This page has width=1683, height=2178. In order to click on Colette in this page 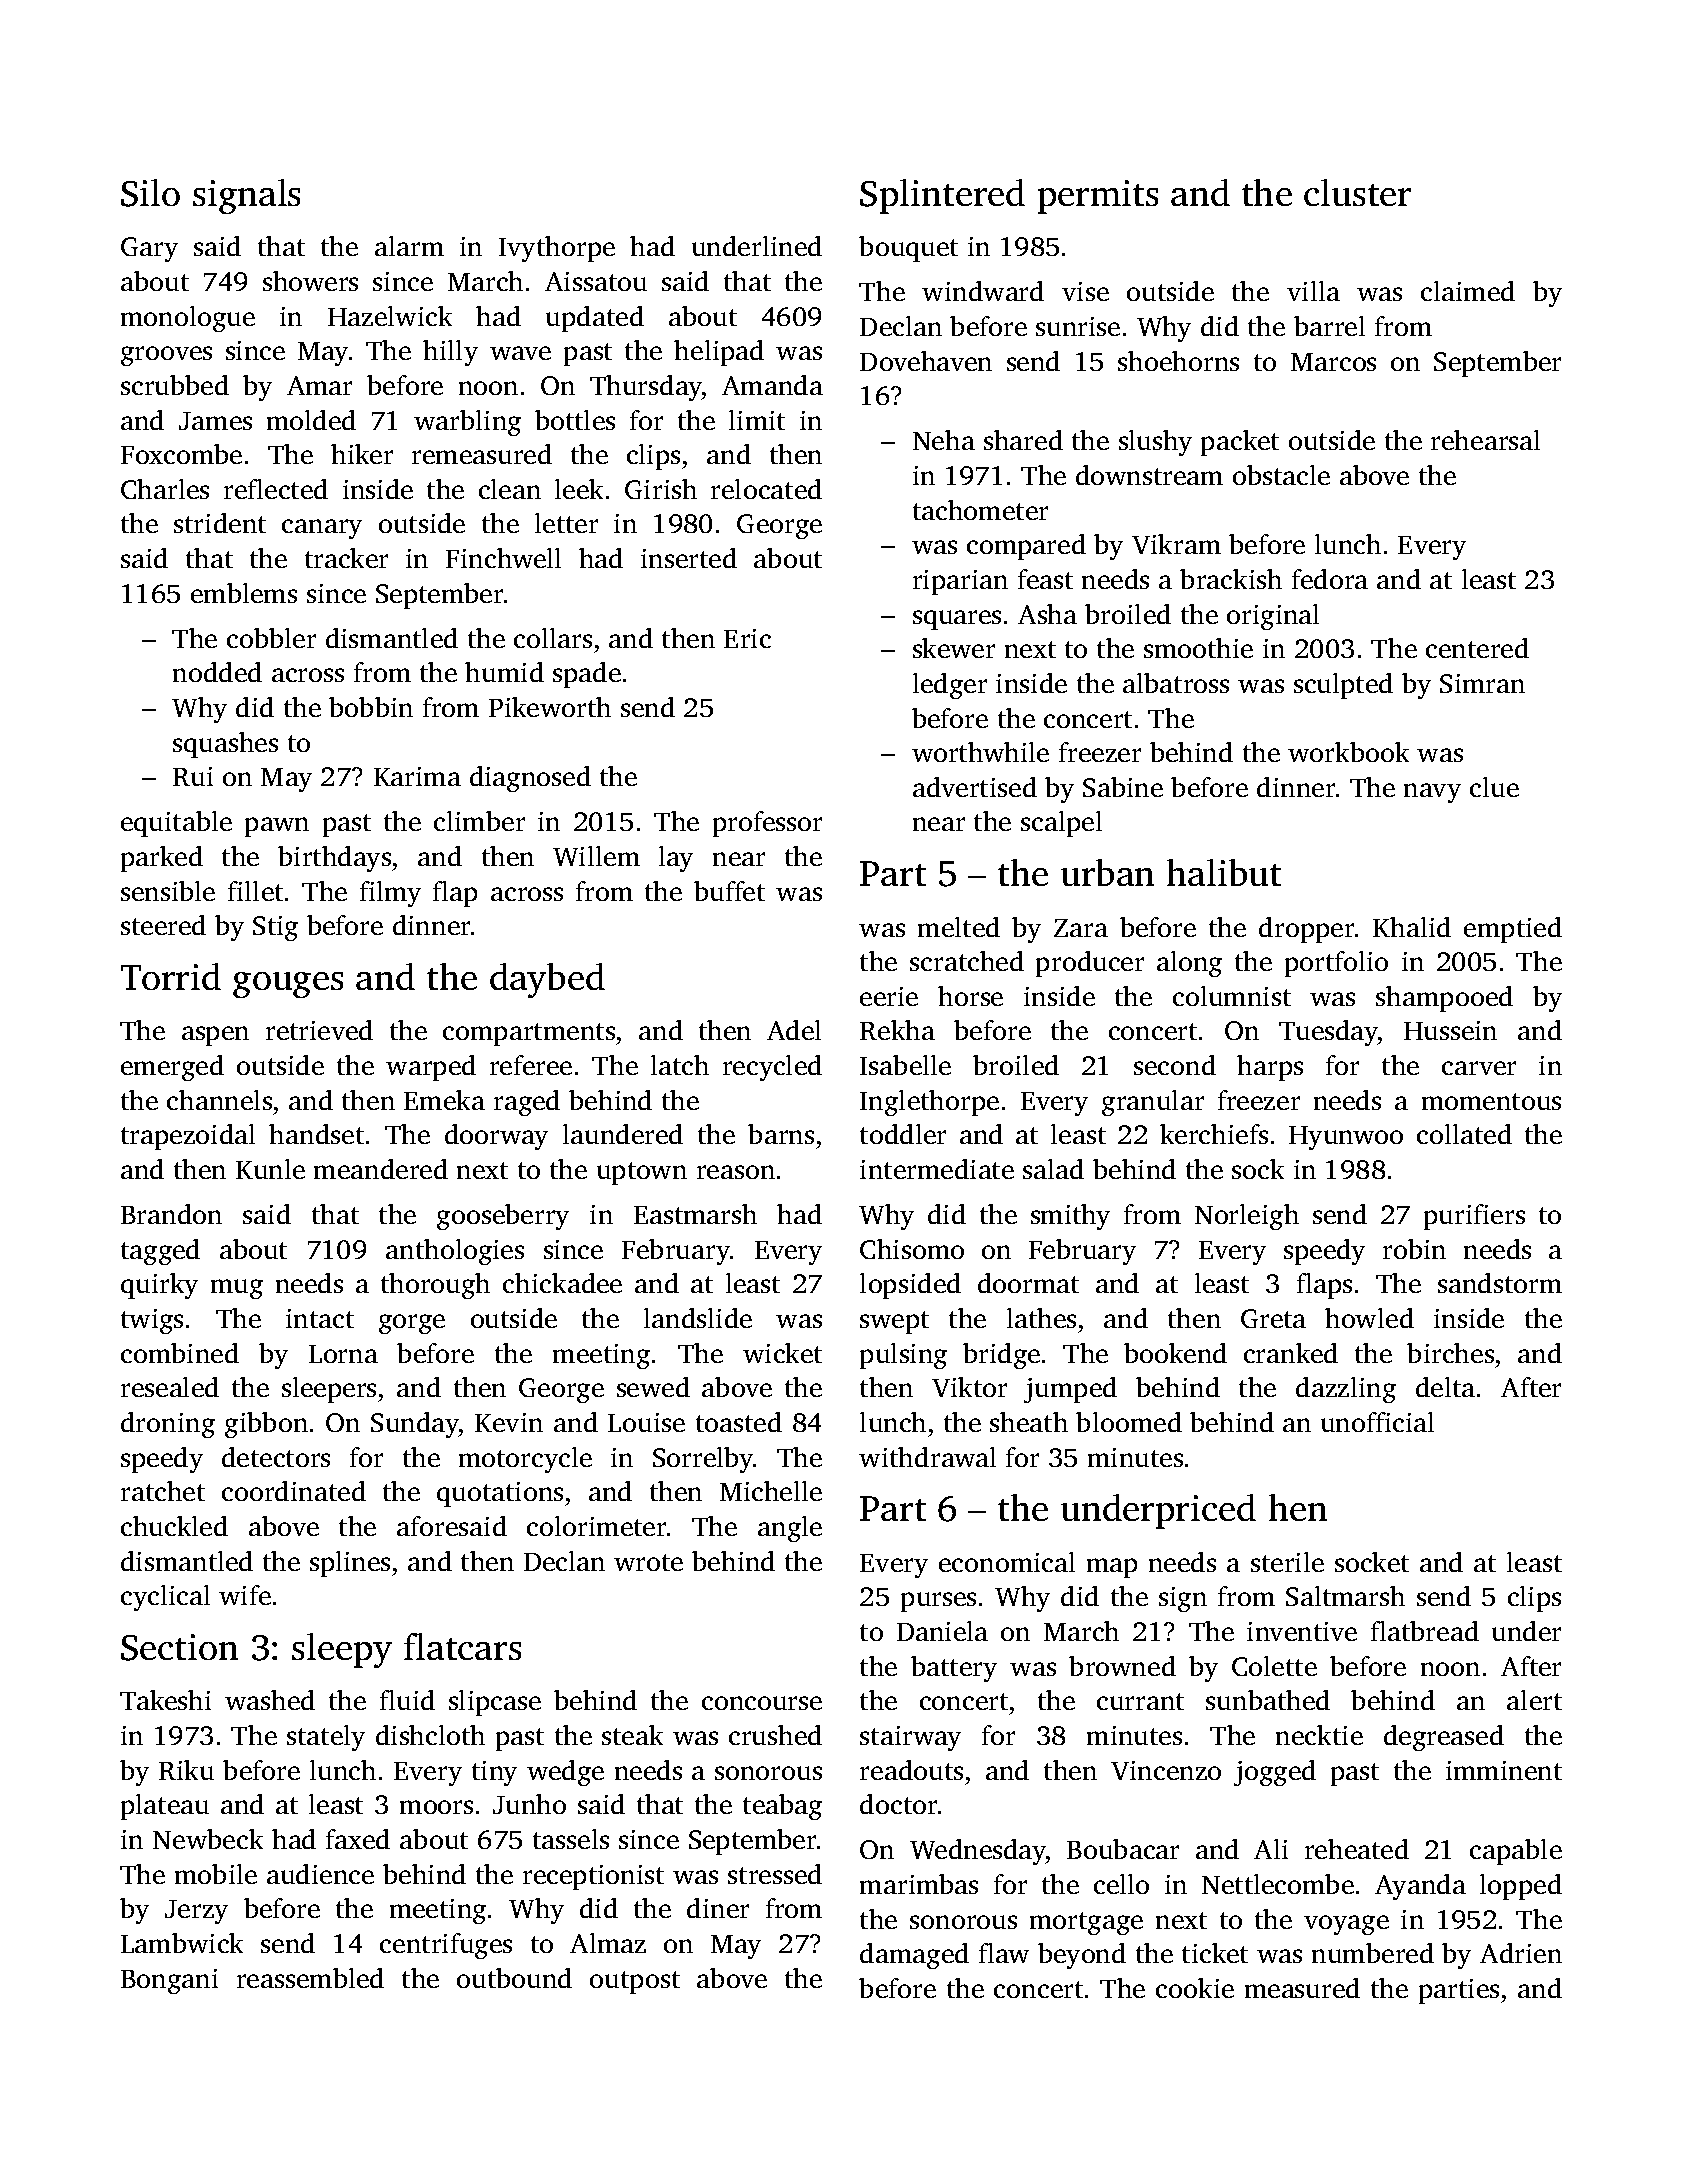, I will do `click(1274, 1666)`.
